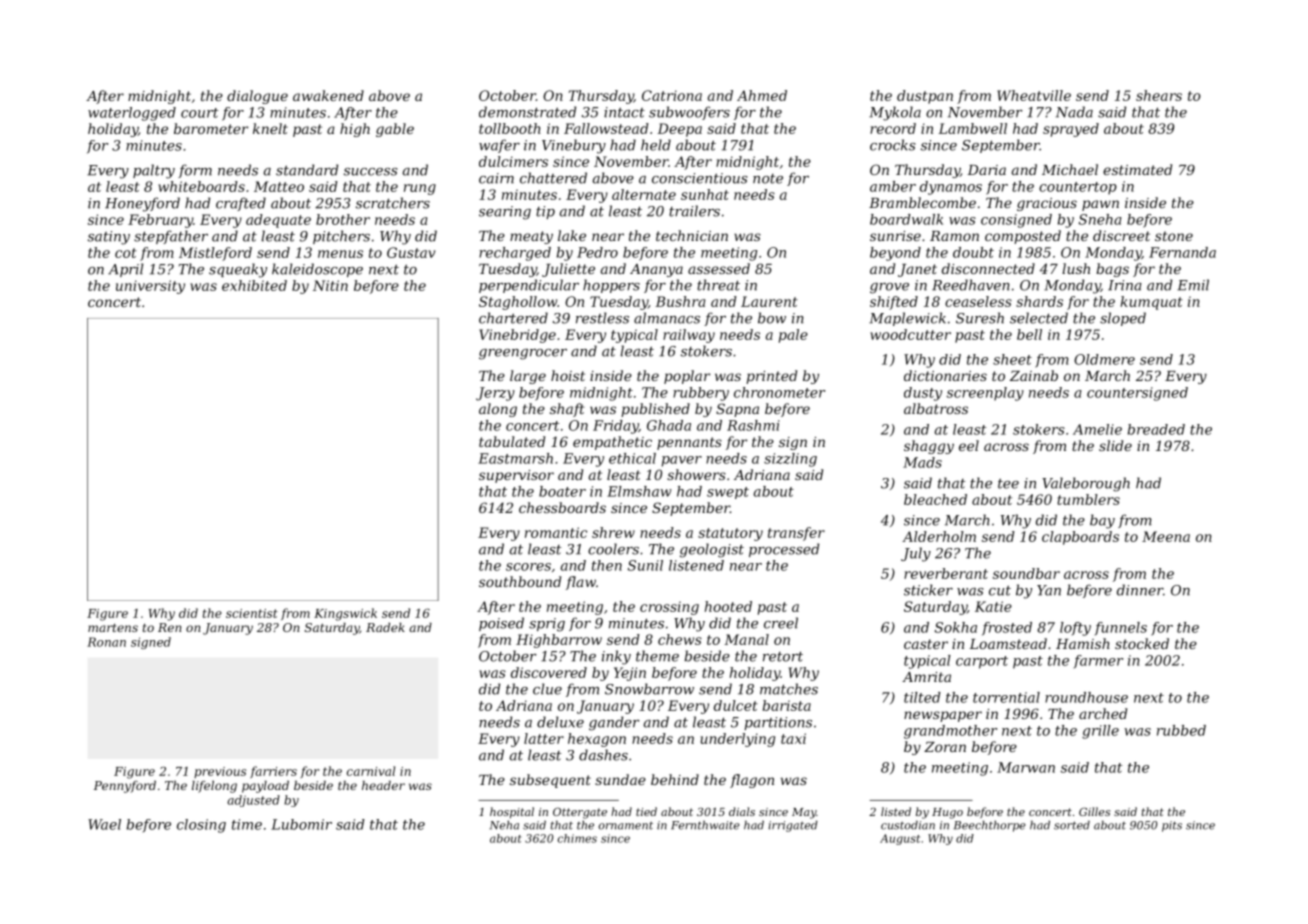  Describe the element at coordinates (553, 178) in the screenshot. I see `chattered` at that location.
